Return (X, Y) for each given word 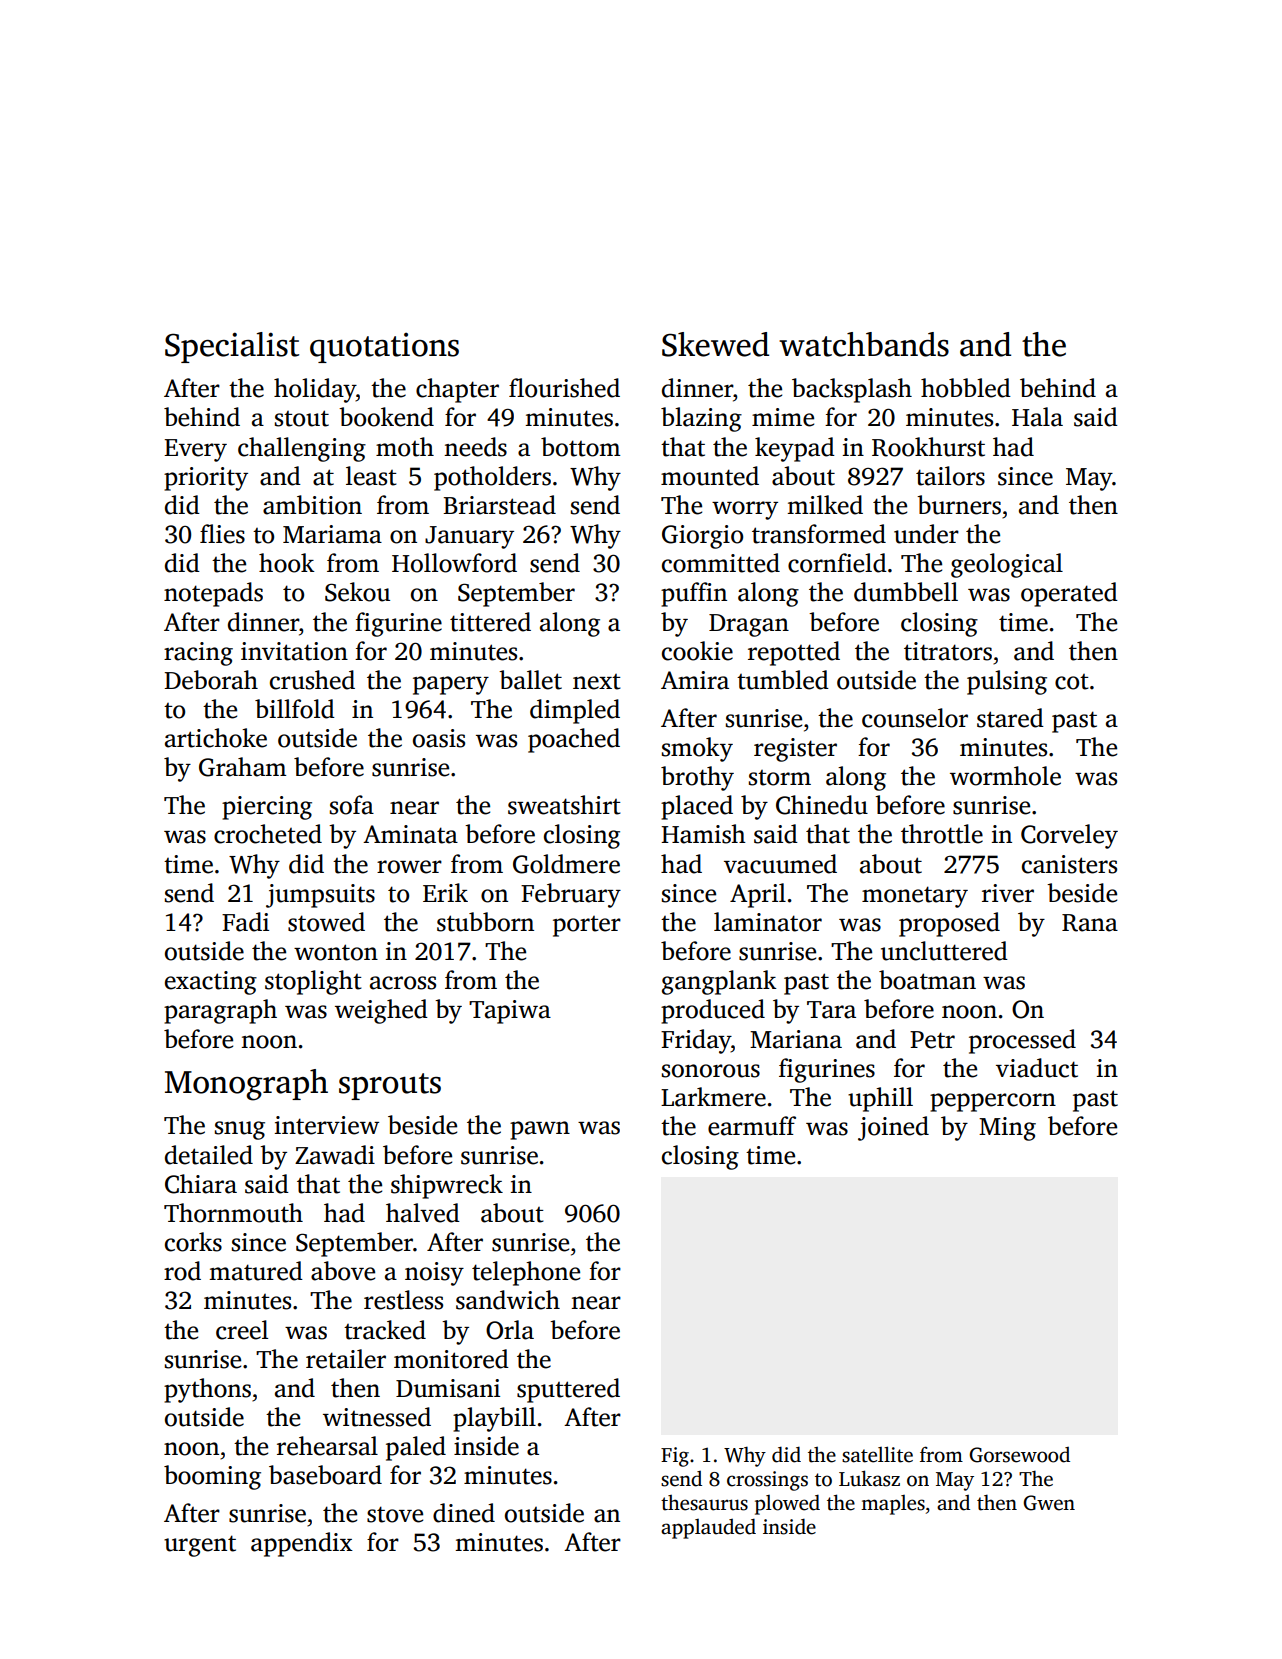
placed (697, 807)
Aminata (410, 834)
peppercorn (993, 1102)
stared (1010, 718)
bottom (580, 447)
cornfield (837, 563)
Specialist (232, 347)
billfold (295, 709)
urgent (200, 1546)
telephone (526, 1273)
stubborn (485, 922)
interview (327, 1125)
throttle (942, 834)
